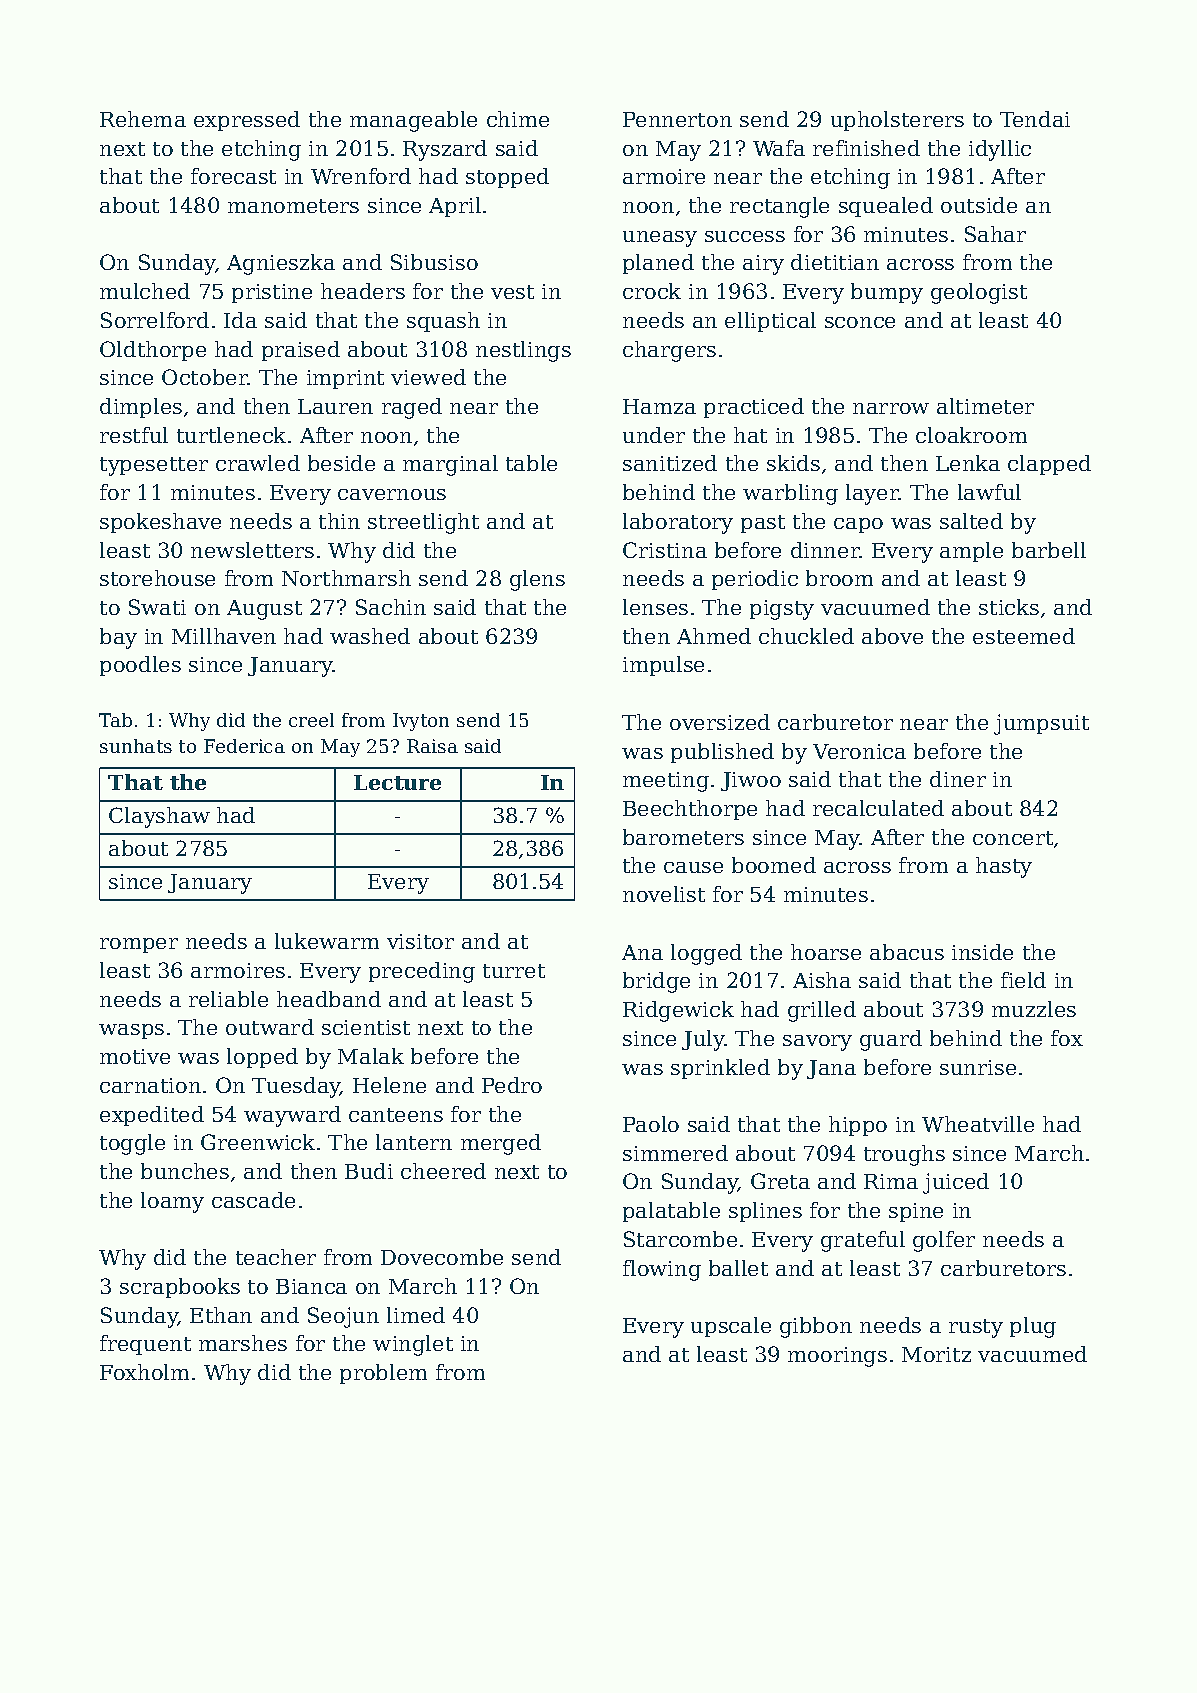 Image resolution: width=1197 pixels, height=1693 pixels. I want to click on clapped, so click(1049, 465).
